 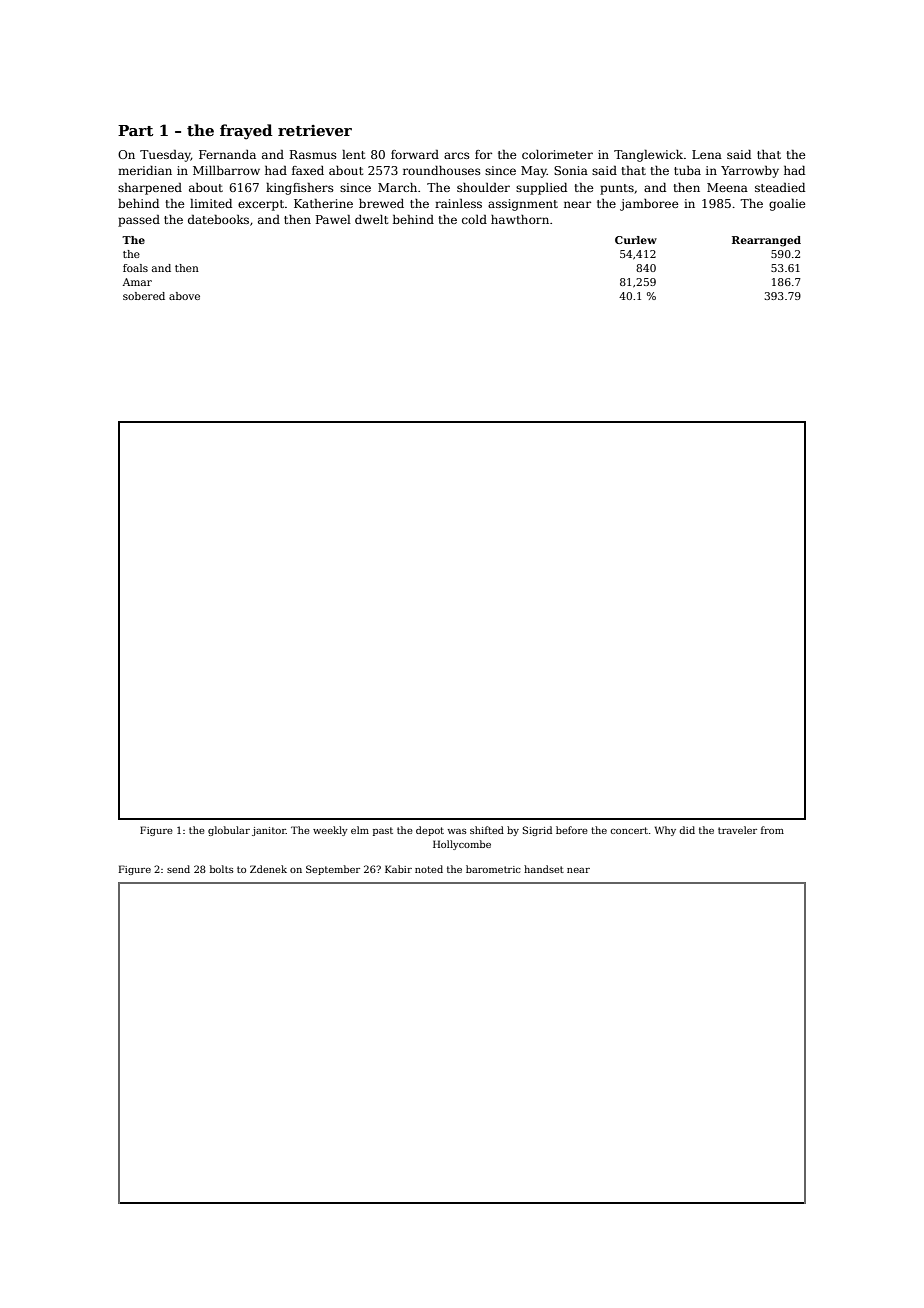 I want to click on cold, so click(x=474, y=219).
